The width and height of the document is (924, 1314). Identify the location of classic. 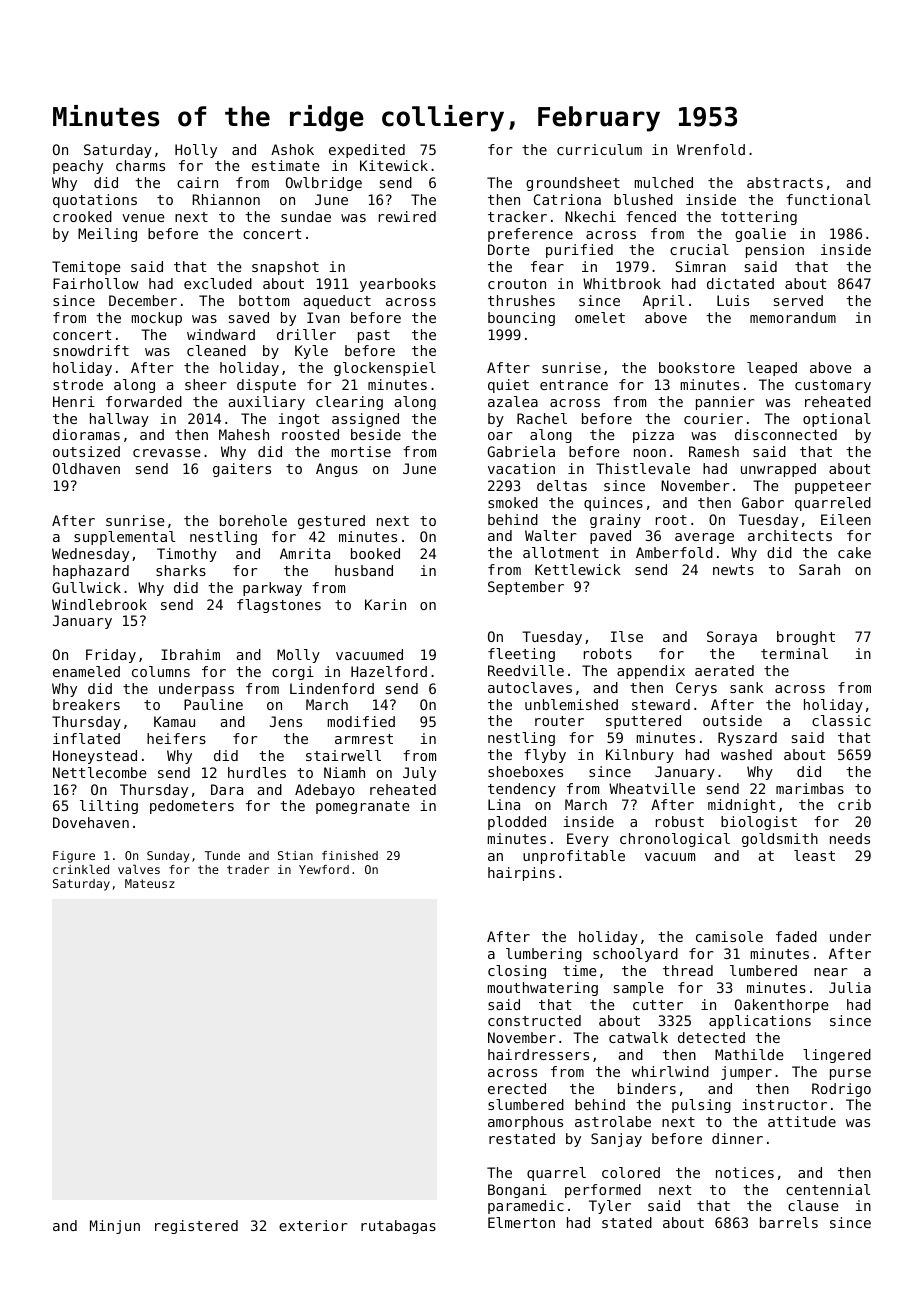
(841, 720).
